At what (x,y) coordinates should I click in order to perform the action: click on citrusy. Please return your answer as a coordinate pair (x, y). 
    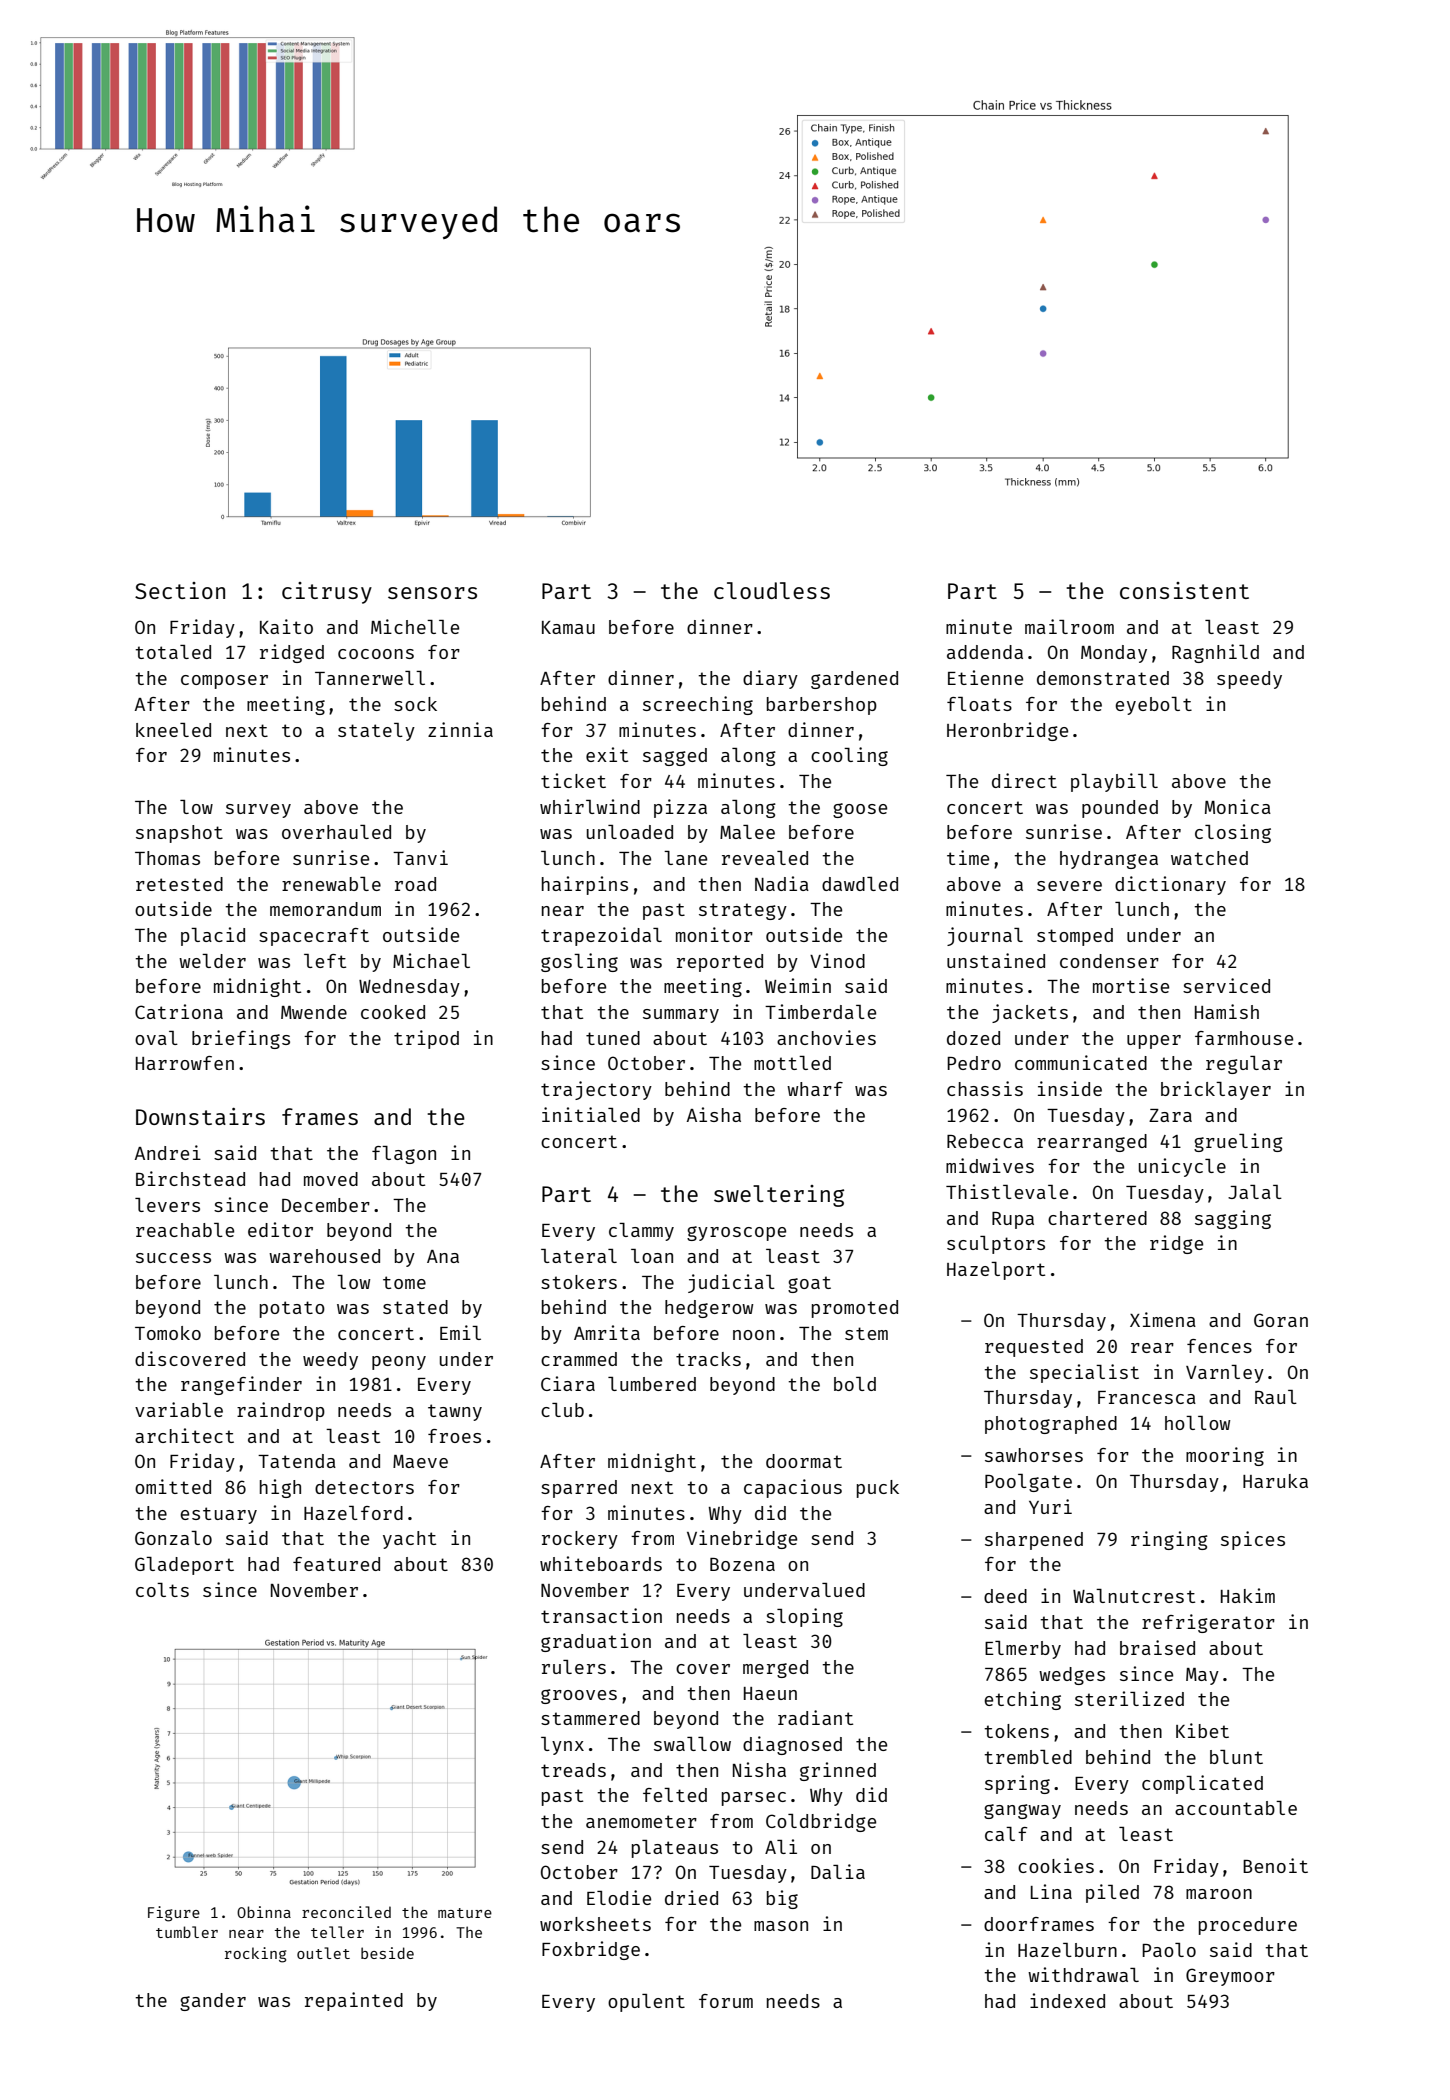
    Looking at the image, I should click on (327, 593).
